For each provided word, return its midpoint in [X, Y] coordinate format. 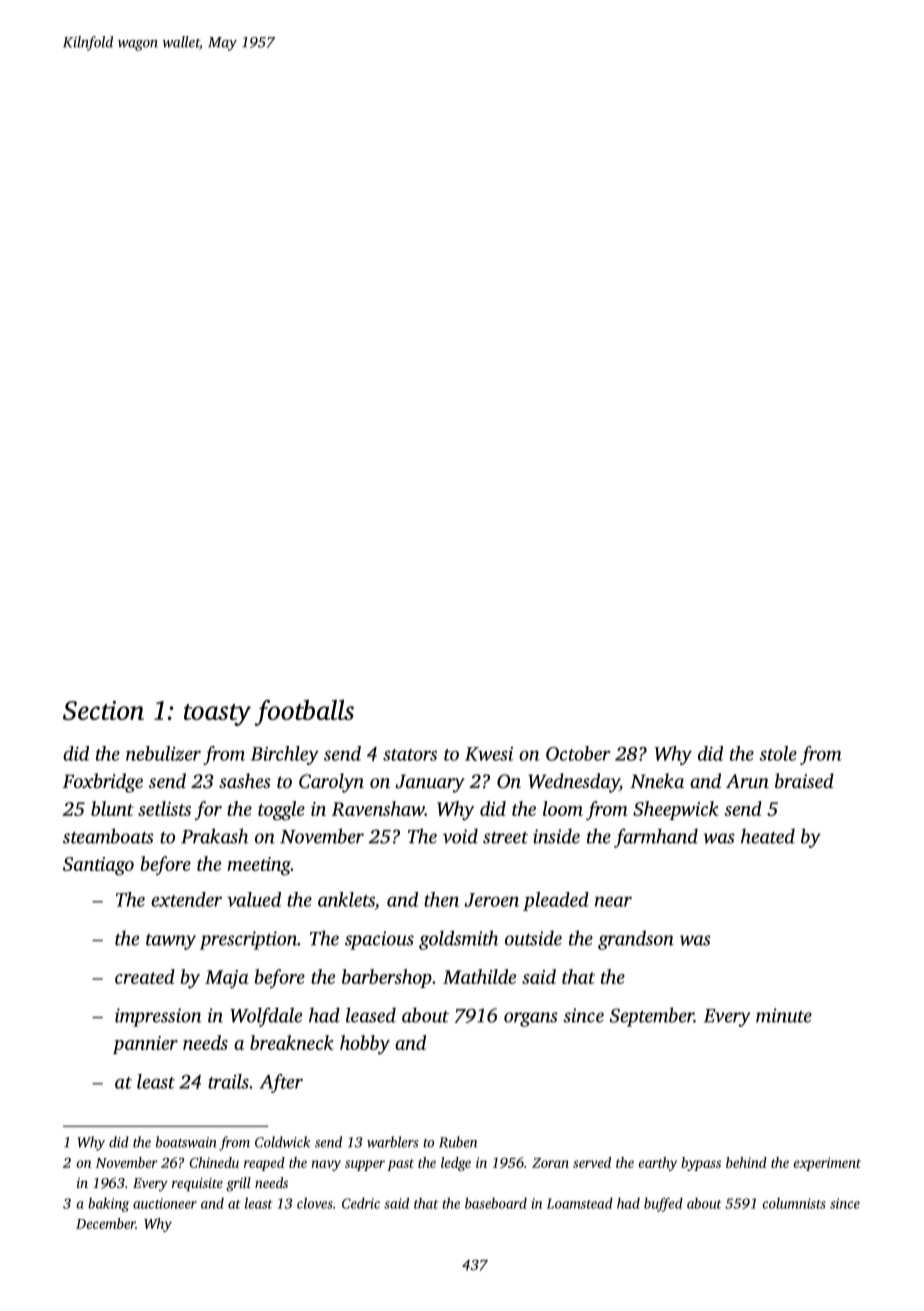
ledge [456, 1164]
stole [778, 753]
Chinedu [214, 1162]
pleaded [556, 901]
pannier [145, 1045]
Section [103, 710]
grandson [636, 940]
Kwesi [489, 754]
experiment [827, 1164]
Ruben [458, 1142]
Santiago [98, 866]
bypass [701, 1164]
